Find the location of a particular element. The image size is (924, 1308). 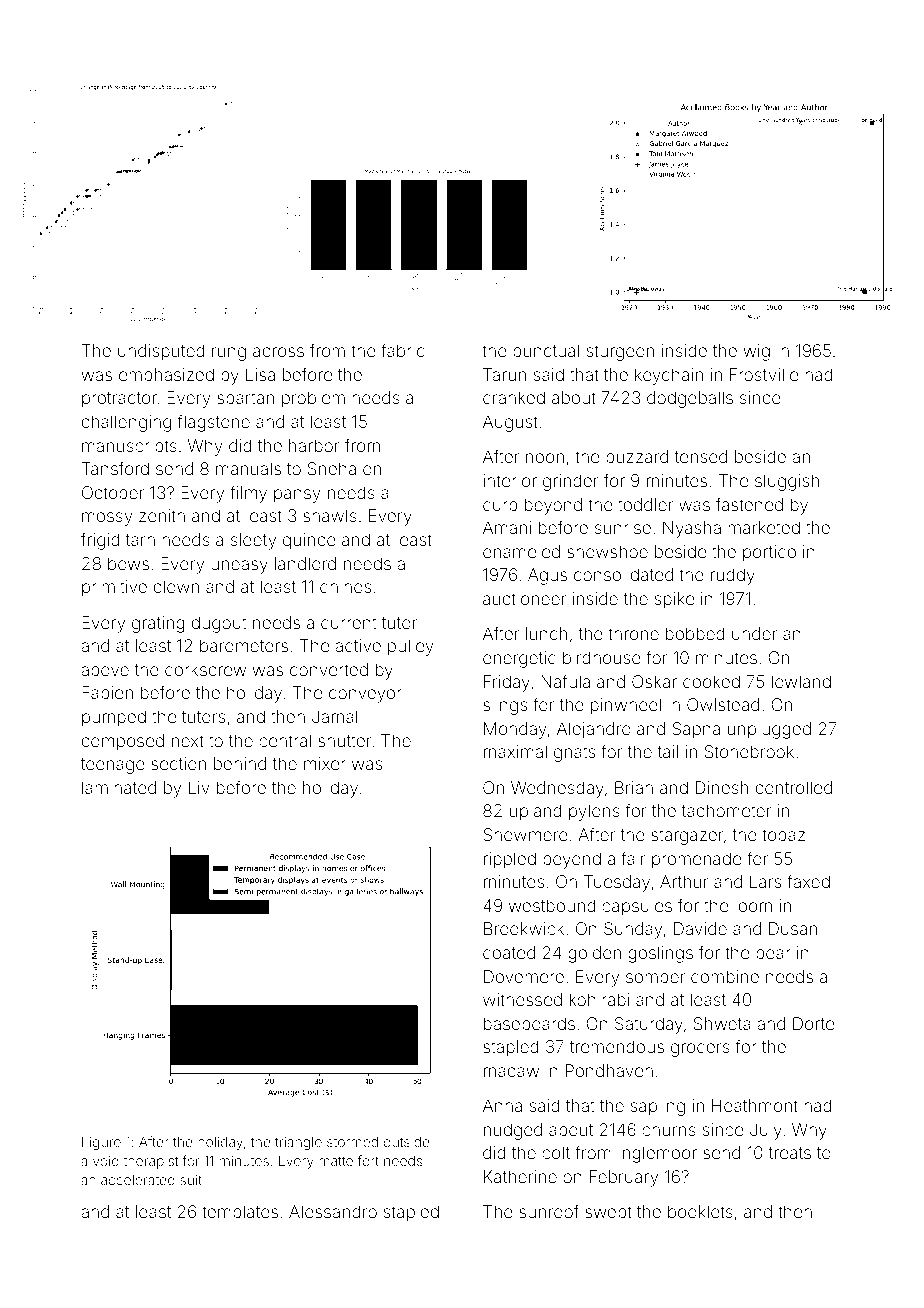

void is located at coordinates (106, 1161).
